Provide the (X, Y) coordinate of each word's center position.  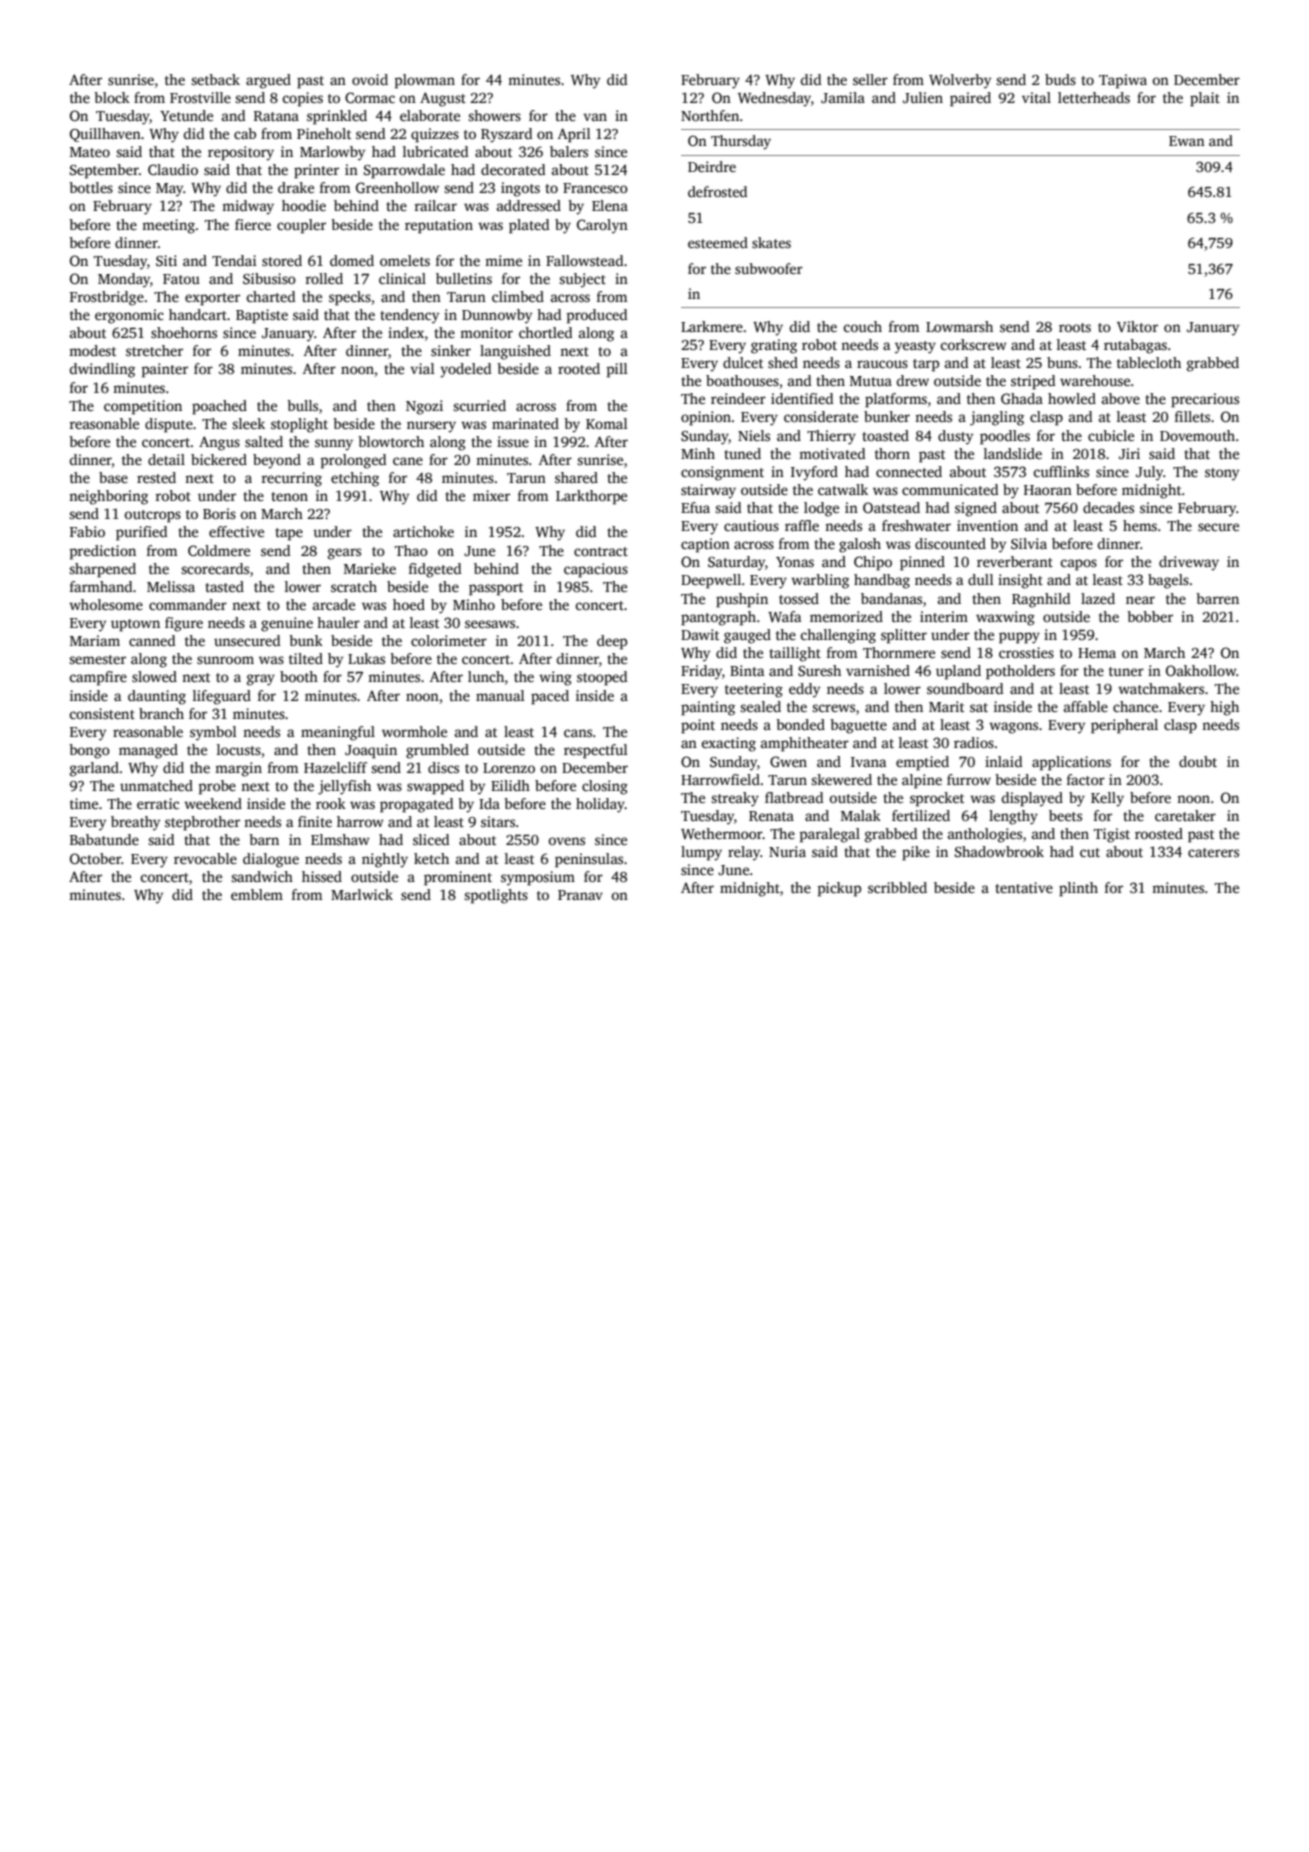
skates (771, 242)
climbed (518, 296)
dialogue (271, 860)
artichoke (423, 531)
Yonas (795, 562)
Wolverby (960, 81)
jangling (997, 418)
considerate (821, 416)
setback (215, 79)
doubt (1198, 761)
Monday (124, 280)
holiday (600, 805)
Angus (219, 443)
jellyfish (344, 787)
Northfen (710, 115)
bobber (1150, 616)
